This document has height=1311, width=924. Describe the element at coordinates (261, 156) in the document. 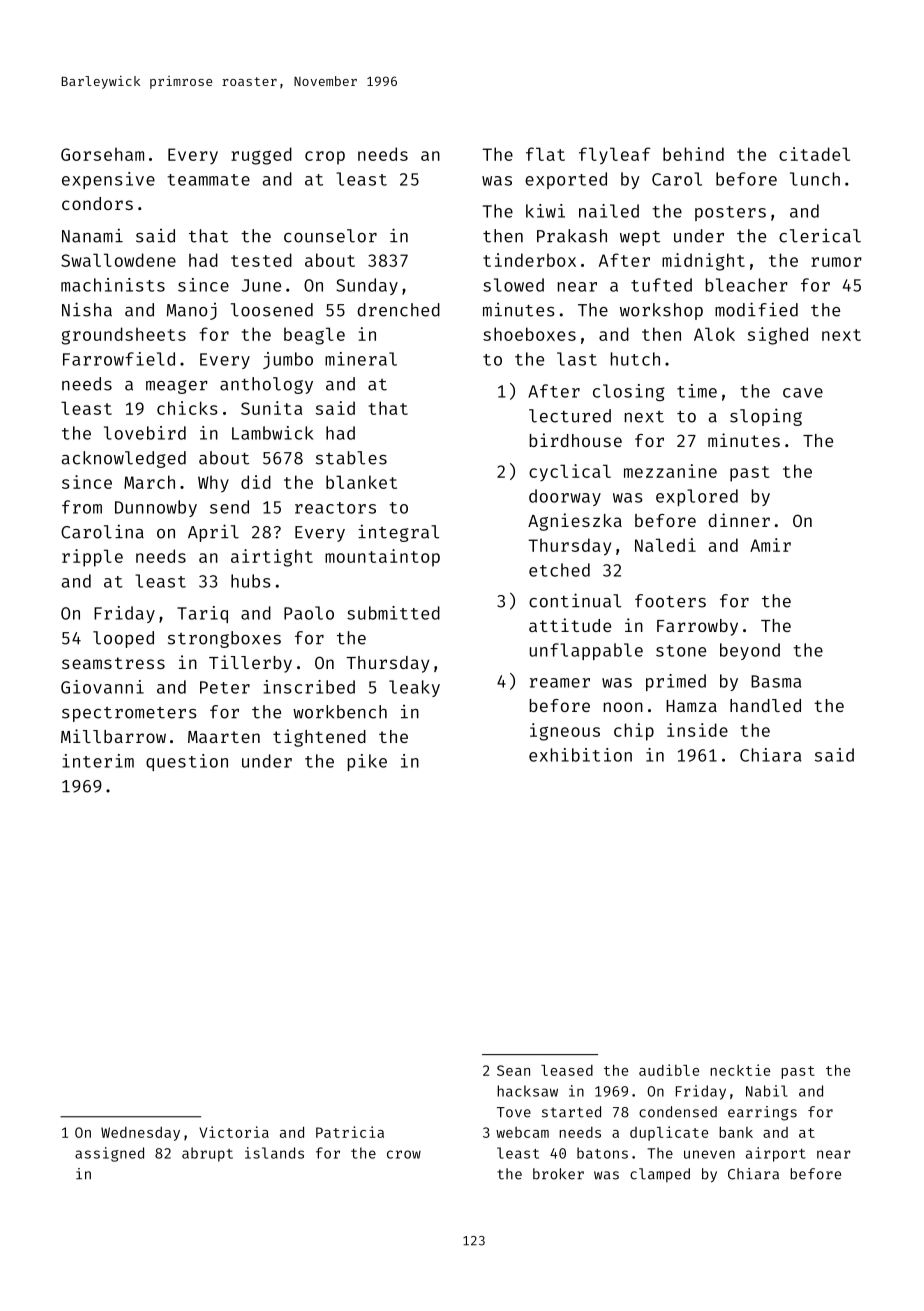

I see `rugged` at that location.
